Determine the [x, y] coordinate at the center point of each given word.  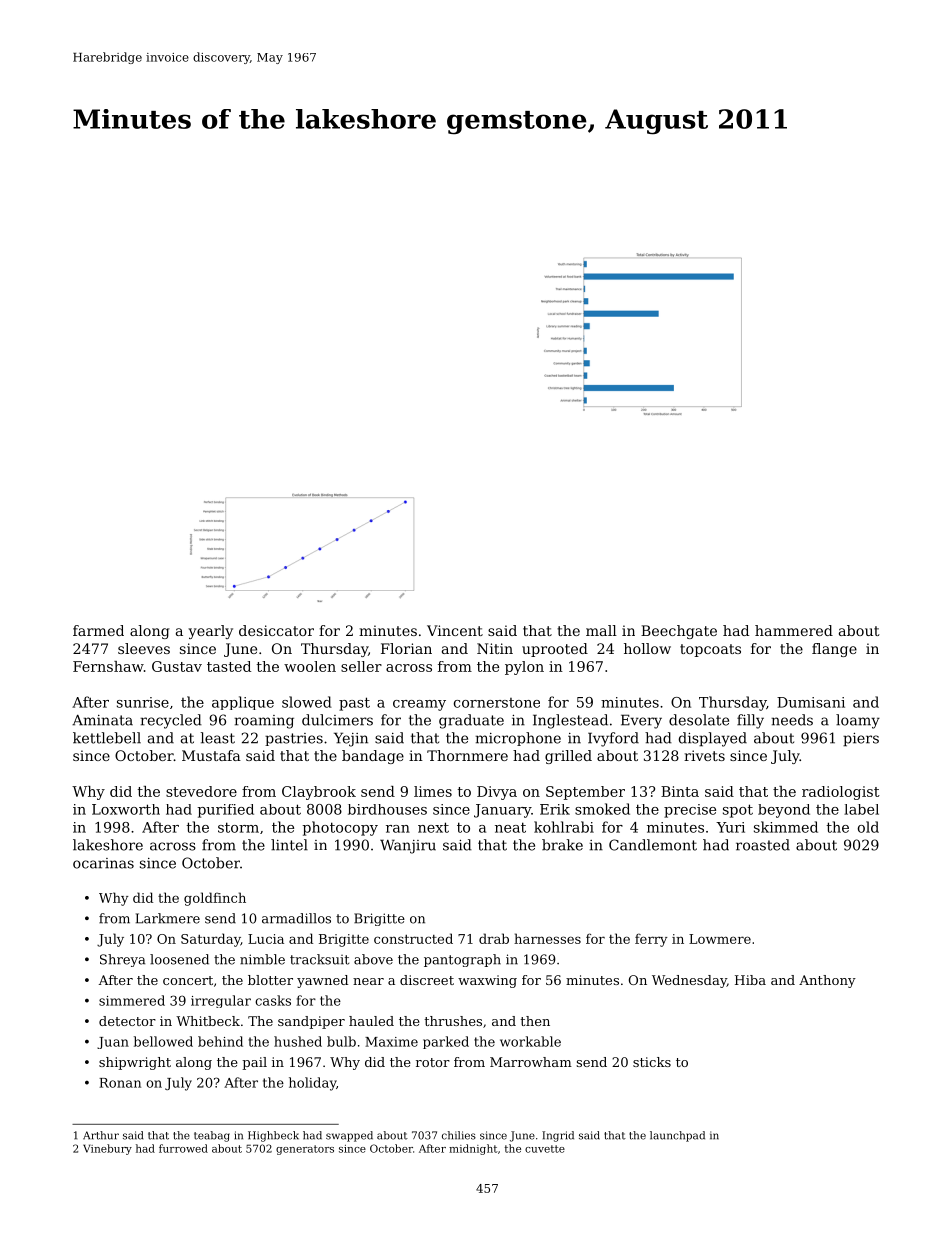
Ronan [120, 1083]
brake [562, 845]
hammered [794, 630]
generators [305, 1150]
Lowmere [720, 939]
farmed [98, 630]
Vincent [455, 630]
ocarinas [103, 863]
